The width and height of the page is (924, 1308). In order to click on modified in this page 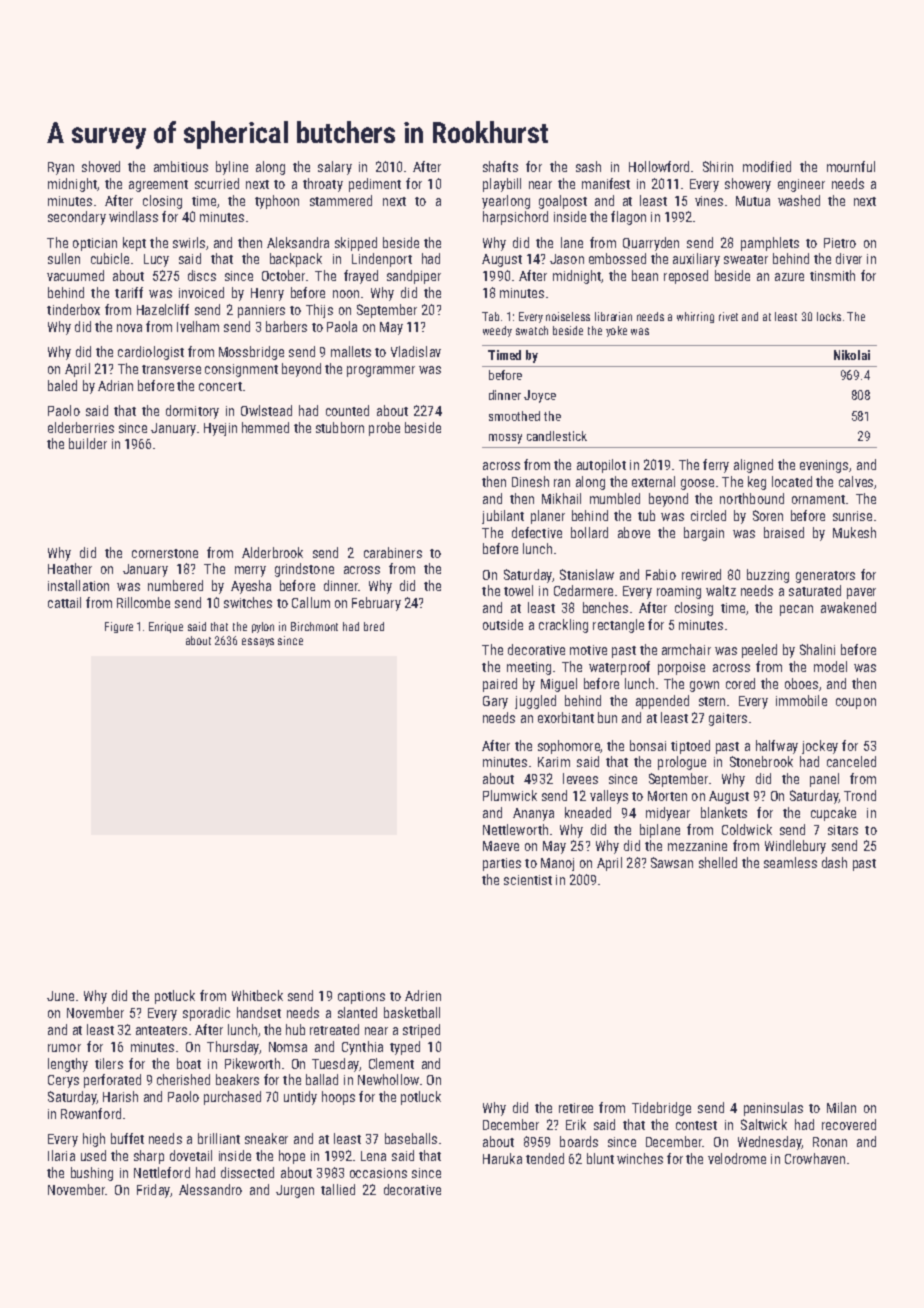, I will do `click(767, 166)`.
